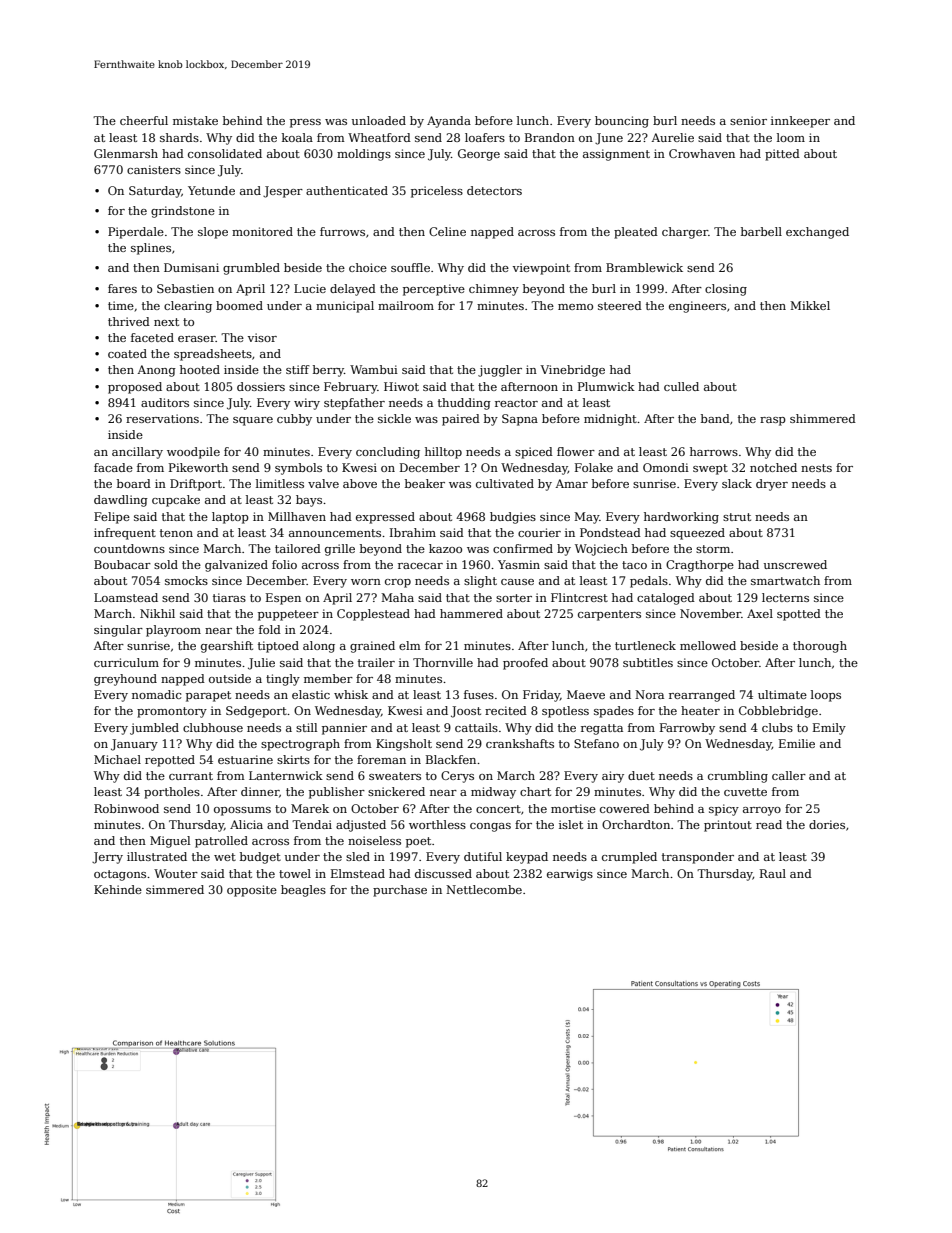 The image size is (952, 1233). What do you see at coordinates (622, 122) in the image?
I see `bouncing` at bounding box center [622, 122].
